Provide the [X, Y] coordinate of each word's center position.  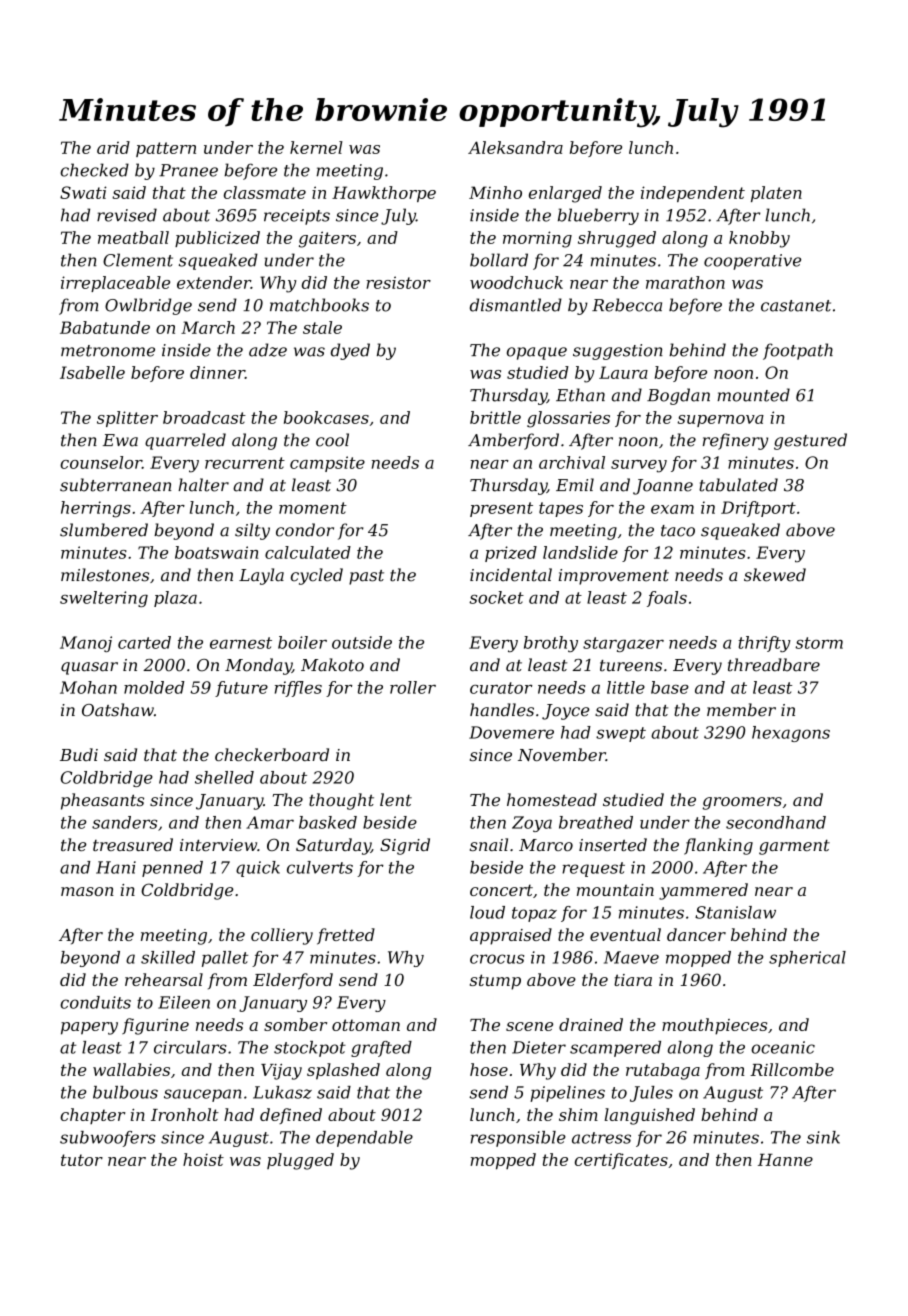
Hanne [785, 1160]
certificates [621, 1161]
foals [667, 599]
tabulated [738, 485]
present [501, 509]
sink [823, 1137]
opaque [537, 353]
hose [489, 1069]
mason [87, 891]
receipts [297, 217]
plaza [175, 599]
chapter [93, 1116]
